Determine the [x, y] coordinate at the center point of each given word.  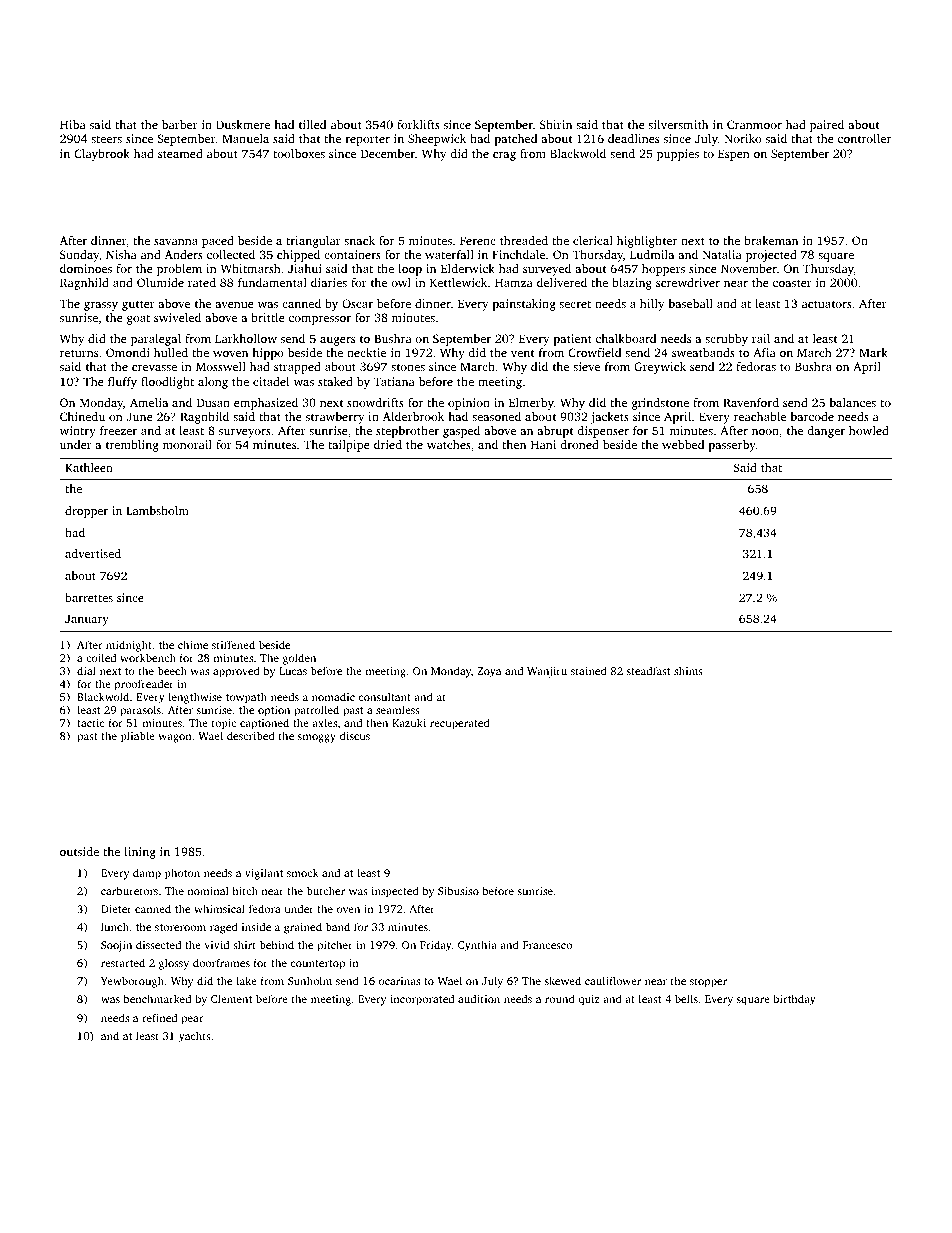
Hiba [73, 124]
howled [869, 430]
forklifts [418, 124]
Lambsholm [157, 510]
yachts [195, 1037]
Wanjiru [547, 672]
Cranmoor [754, 124]
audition [479, 998]
